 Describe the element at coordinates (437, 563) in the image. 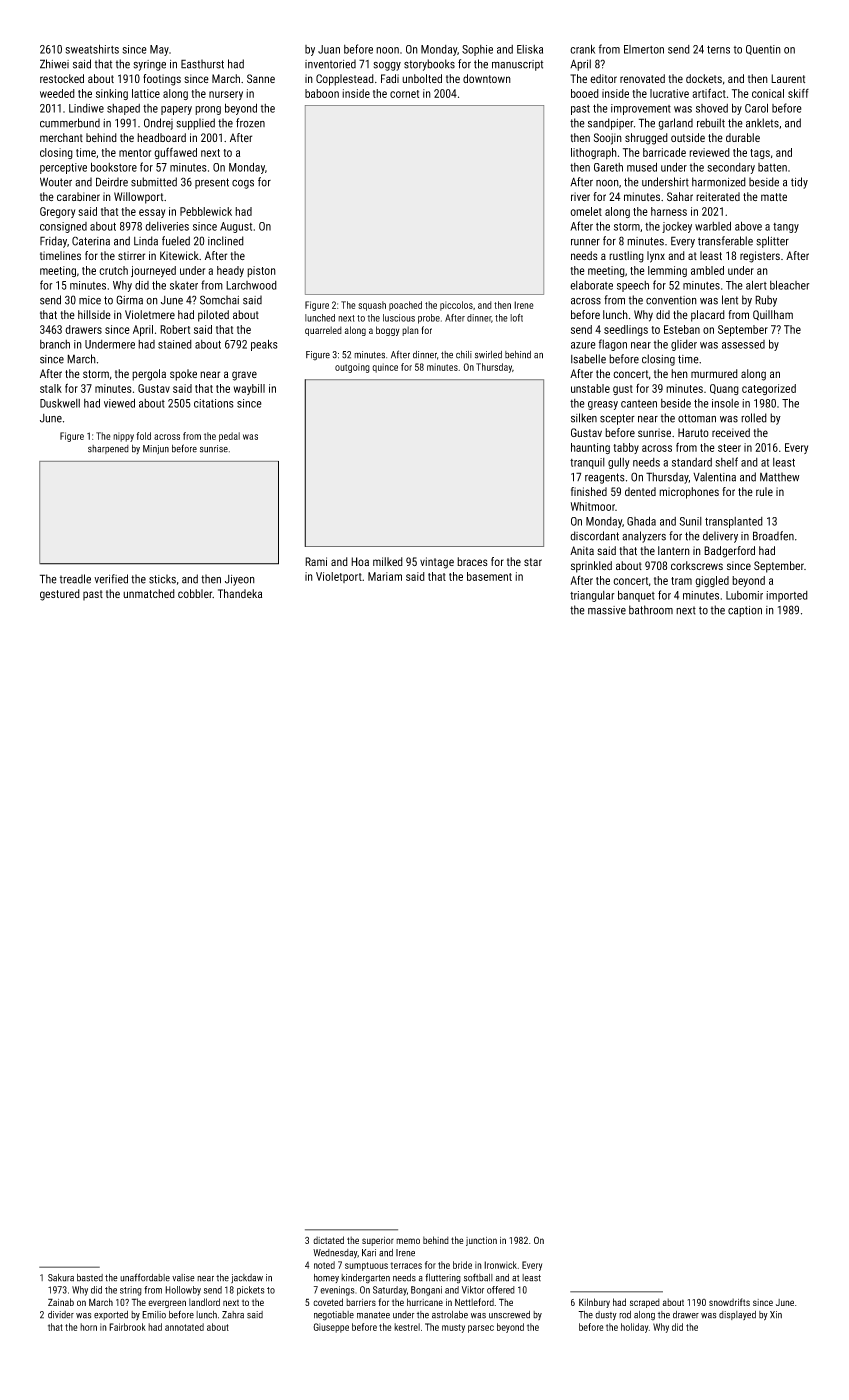

I see `vintage` at that location.
